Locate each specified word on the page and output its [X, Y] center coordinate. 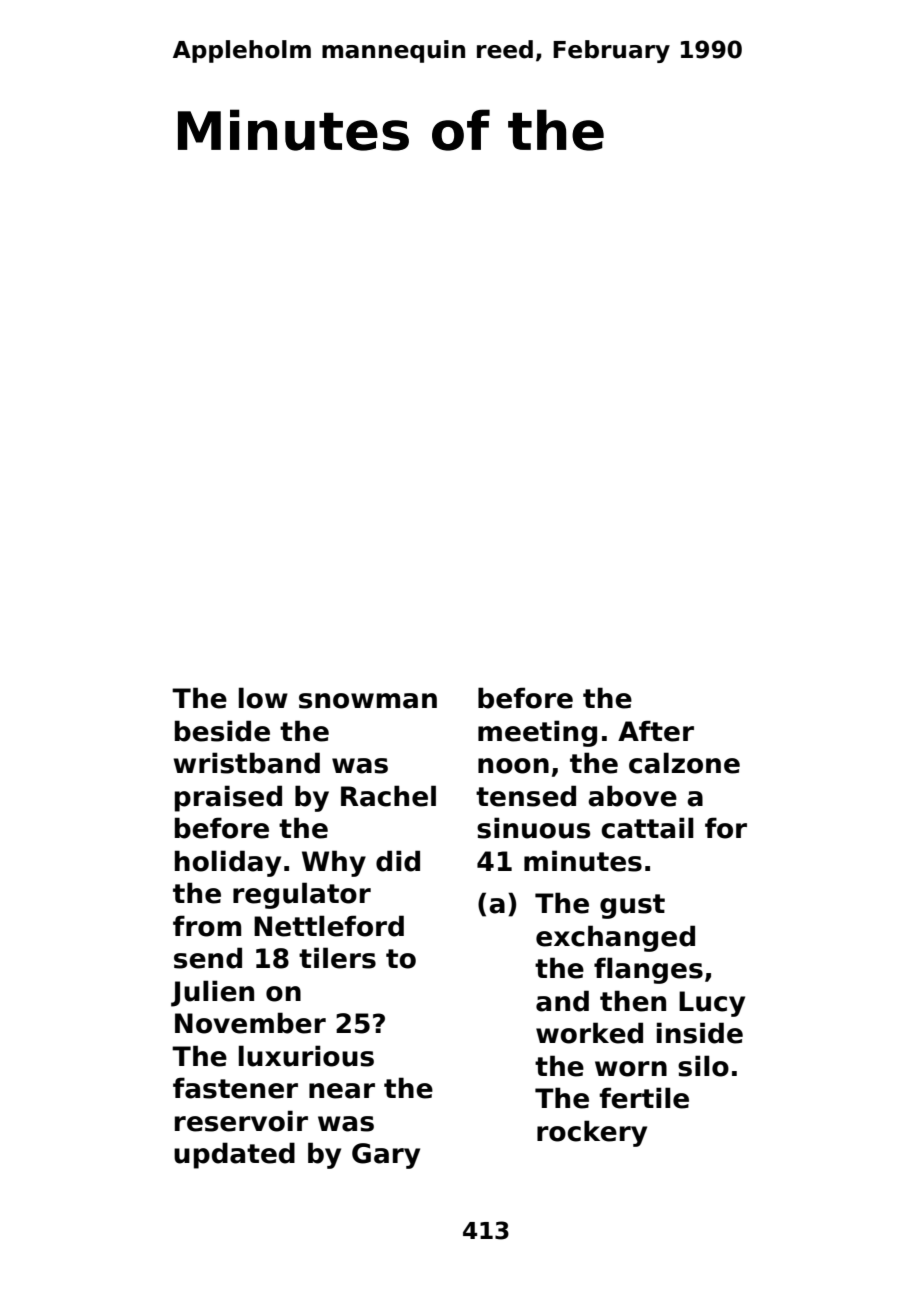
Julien [212, 993]
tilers [337, 958]
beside [222, 731]
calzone [684, 763]
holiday [228, 863]
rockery [592, 1133]
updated [234, 1155]
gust [632, 906]
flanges [648, 970]
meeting [537, 733]
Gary [386, 1156]
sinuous [533, 828]
